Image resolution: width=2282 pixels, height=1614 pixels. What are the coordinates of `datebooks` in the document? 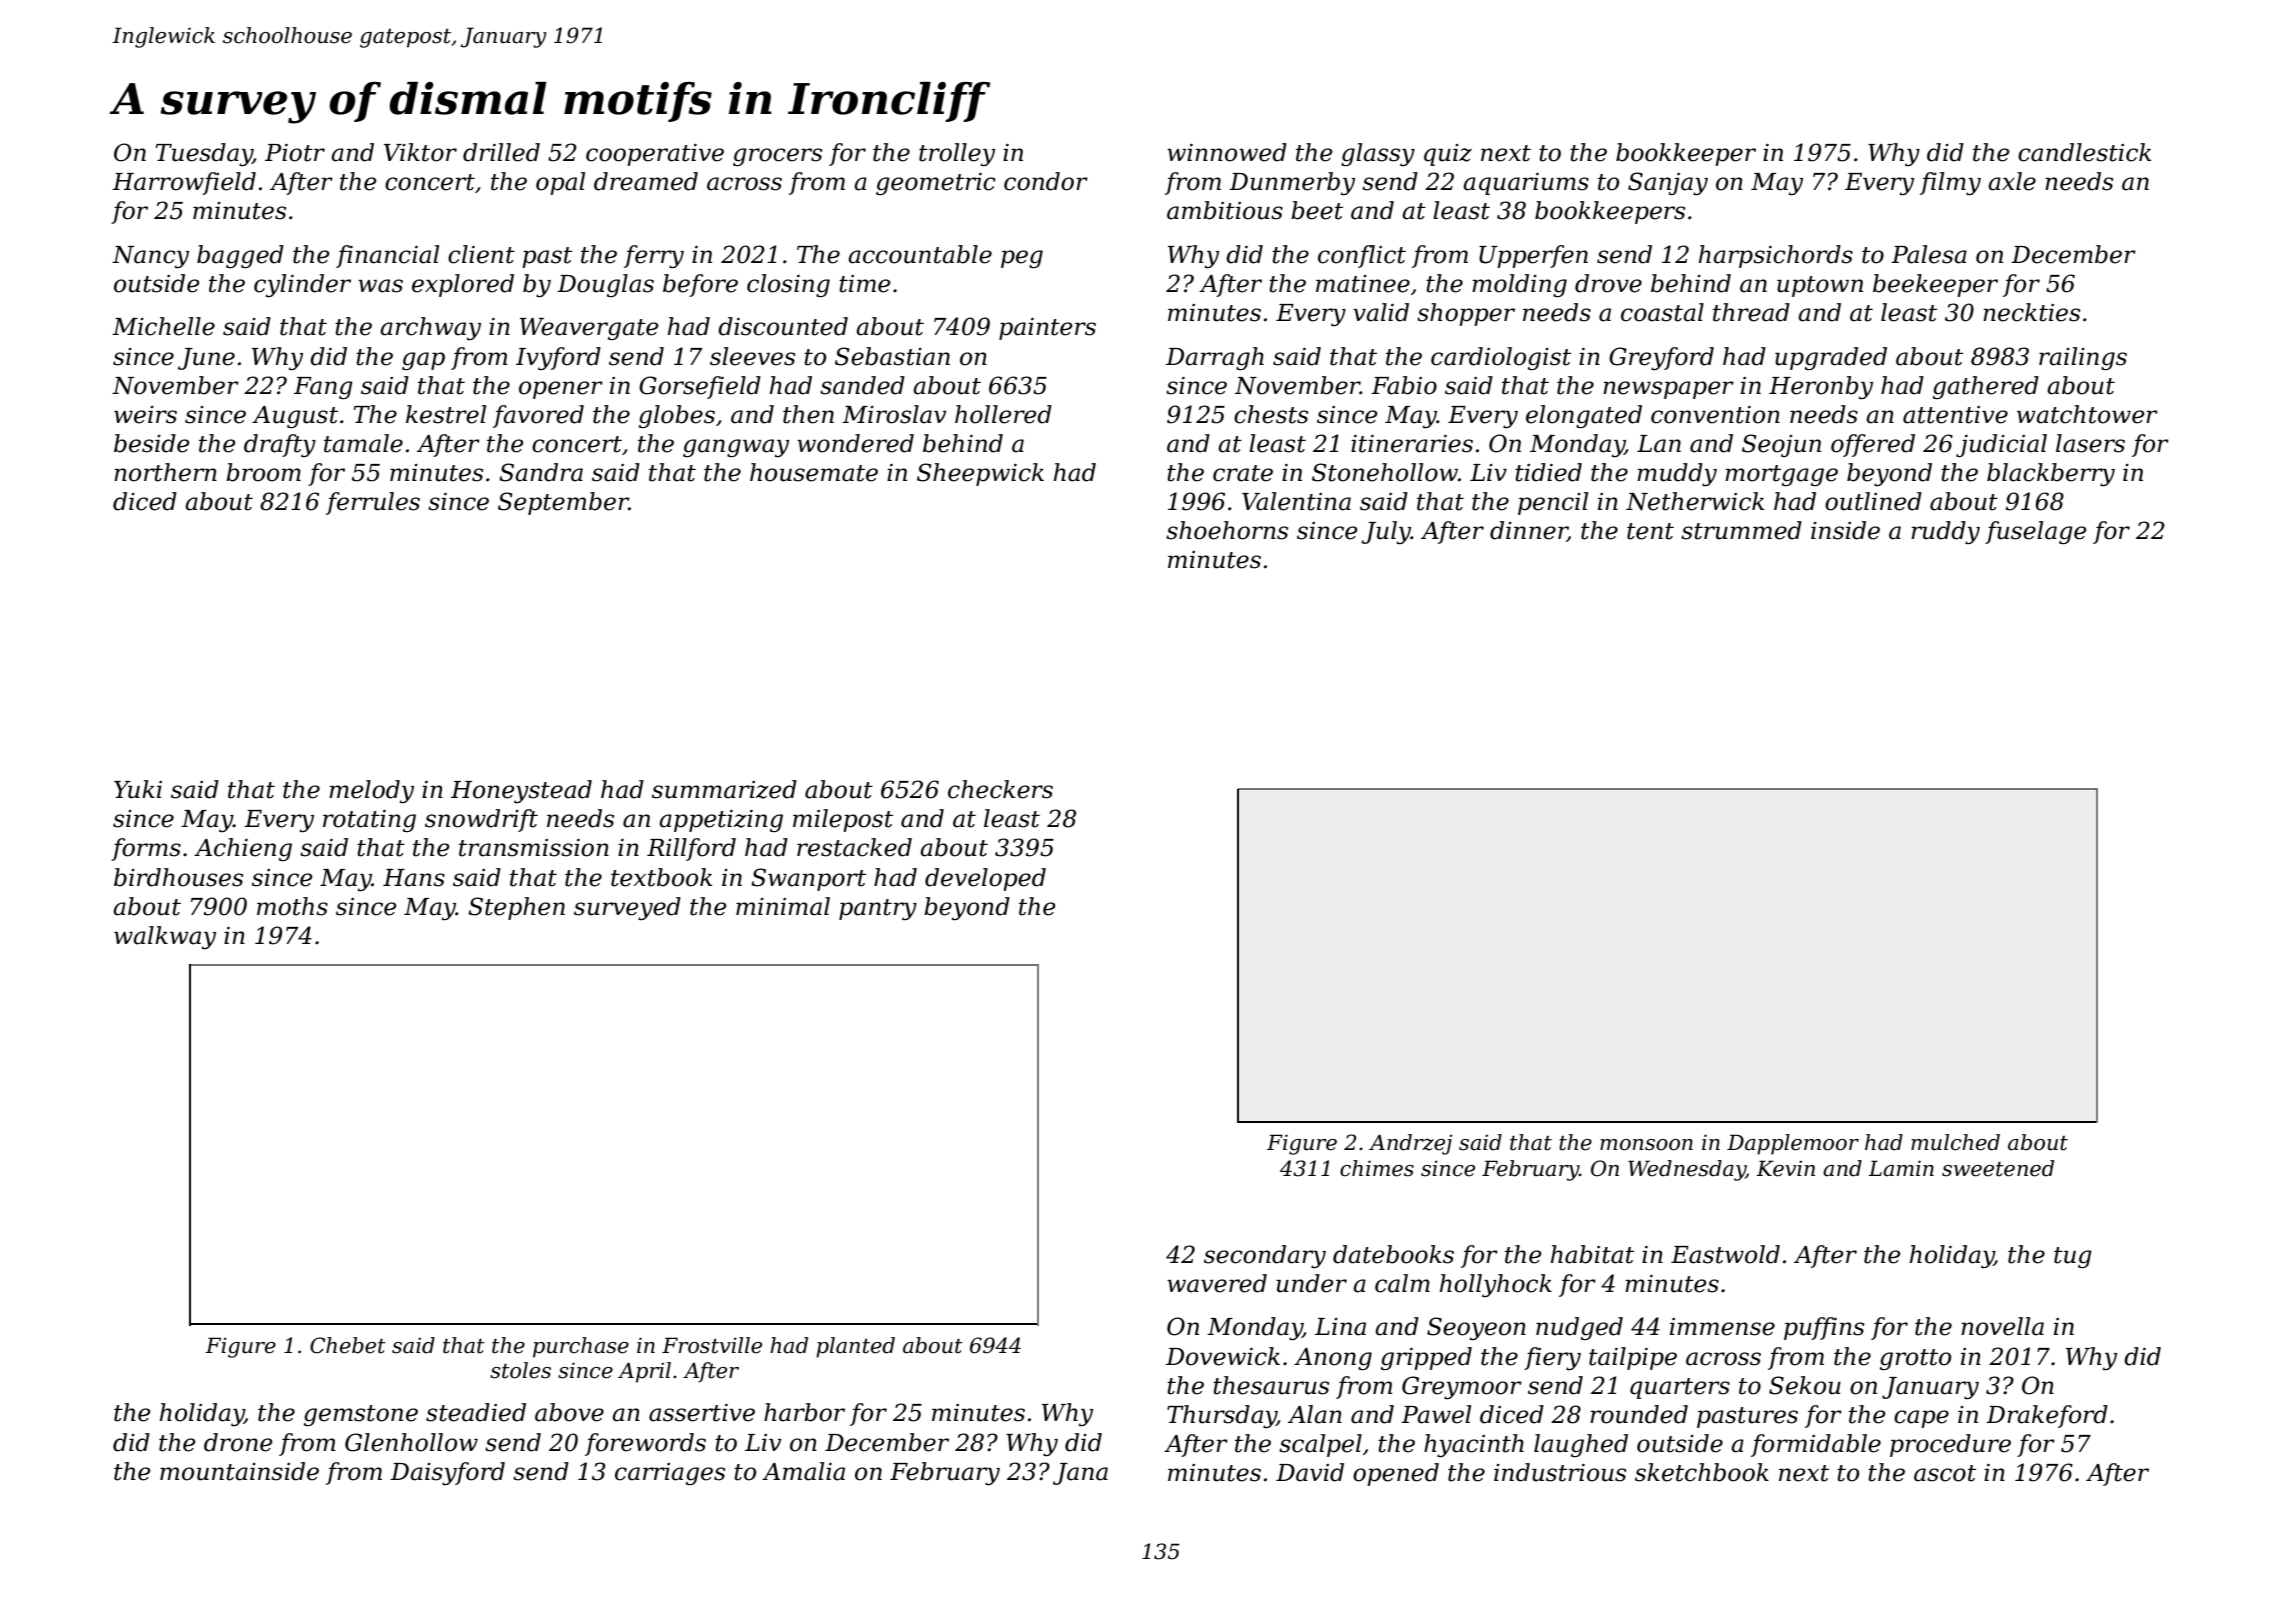 It's located at (1393, 1254).
